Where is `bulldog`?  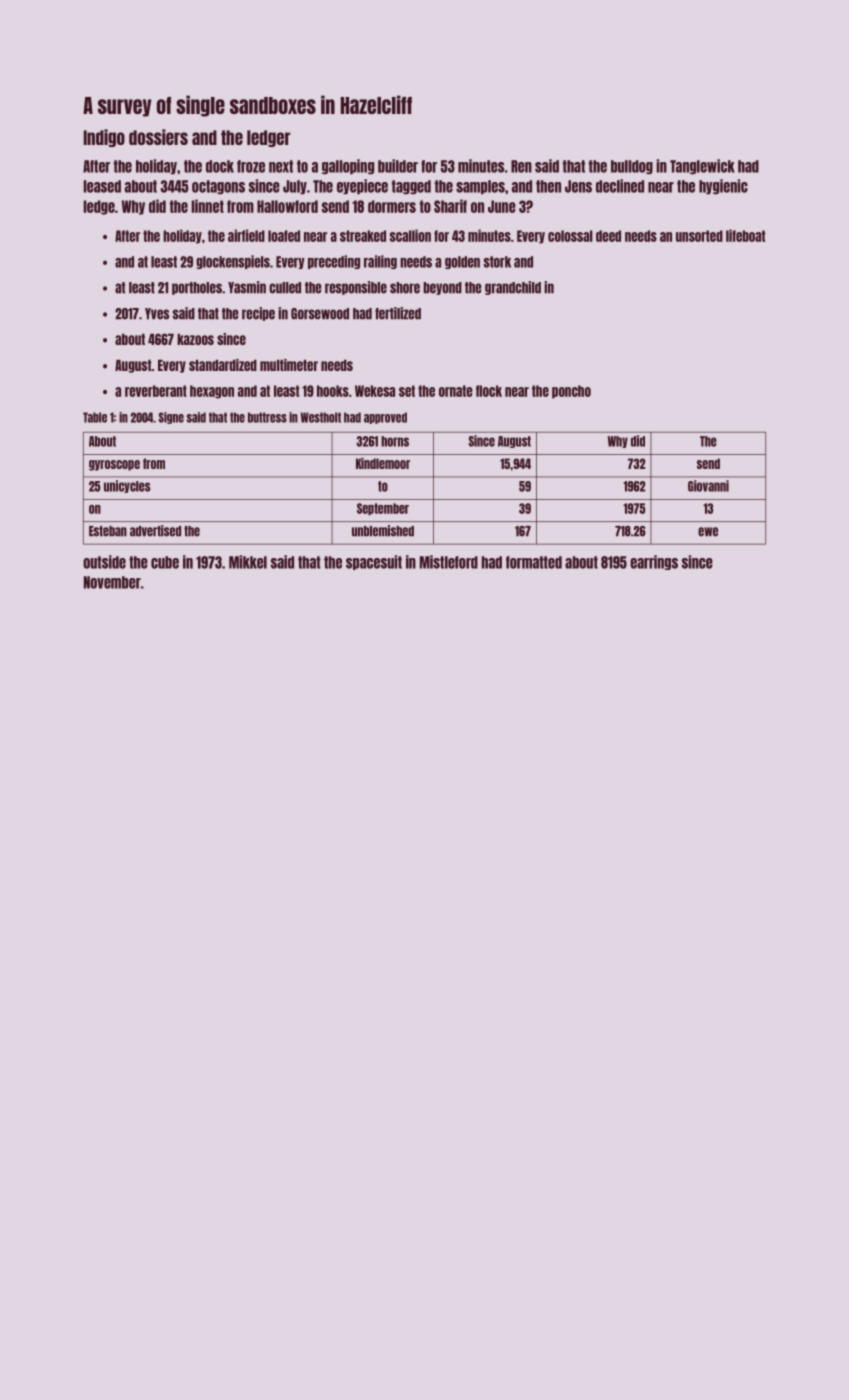 bulldog is located at coordinates (632, 167).
